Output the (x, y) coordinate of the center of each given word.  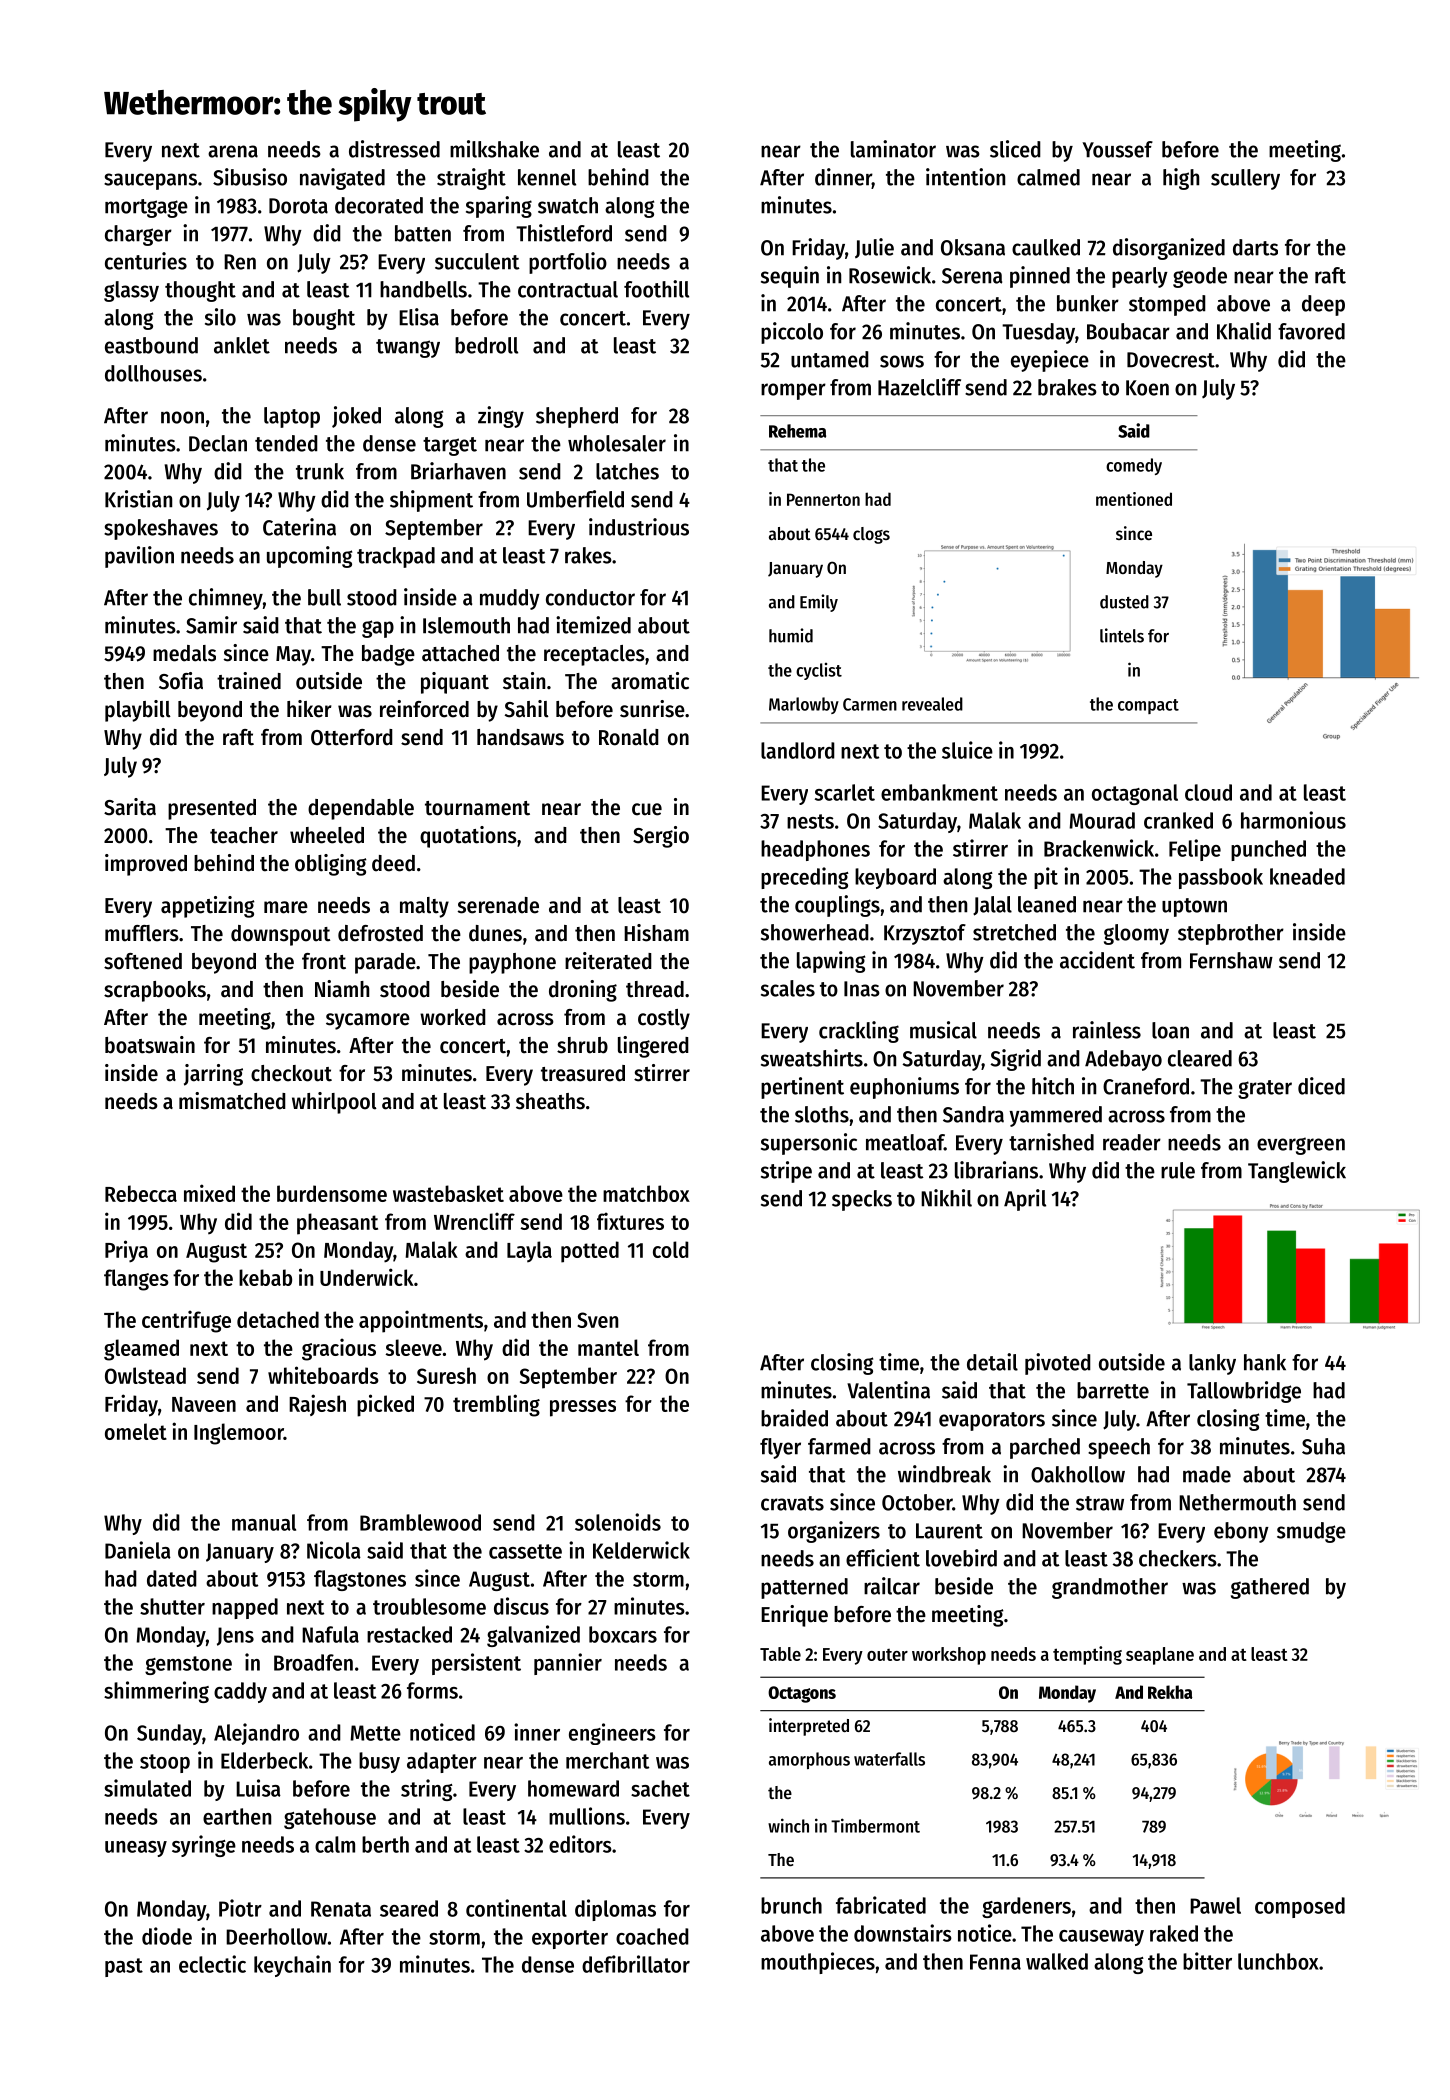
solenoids (618, 1522)
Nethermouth (1237, 1502)
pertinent (802, 1088)
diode (167, 1936)
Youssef (1117, 149)
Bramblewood (420, 1522)
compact (1148, 706)
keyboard (895, 878)
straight (471, 179)
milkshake (494, 149)
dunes (495, 933)
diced (1321, 1086)
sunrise (652, 709)
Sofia (181, 681)
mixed (209, 1193)
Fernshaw (1231, 960)
